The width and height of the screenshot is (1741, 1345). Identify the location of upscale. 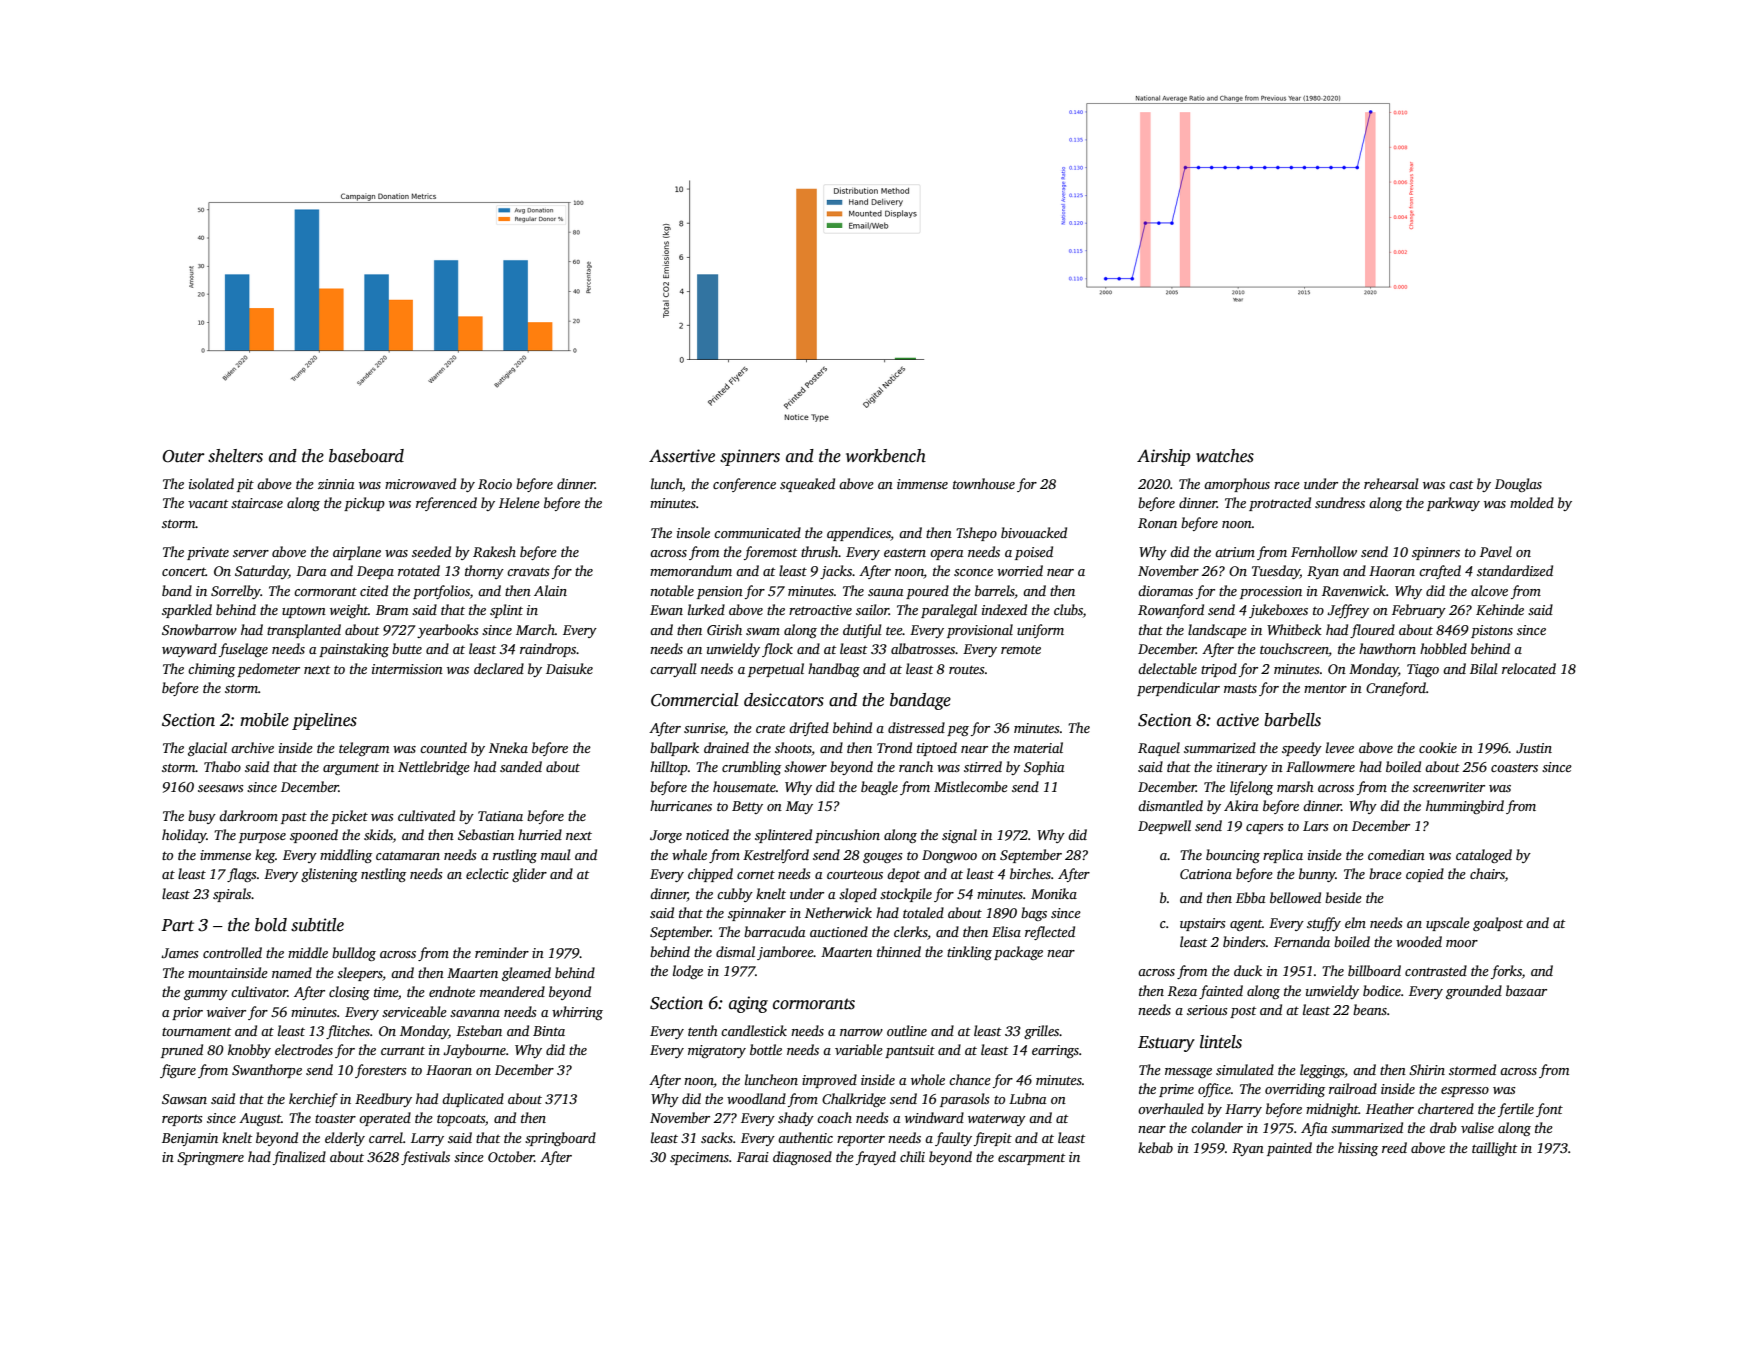
(1448, 924).
